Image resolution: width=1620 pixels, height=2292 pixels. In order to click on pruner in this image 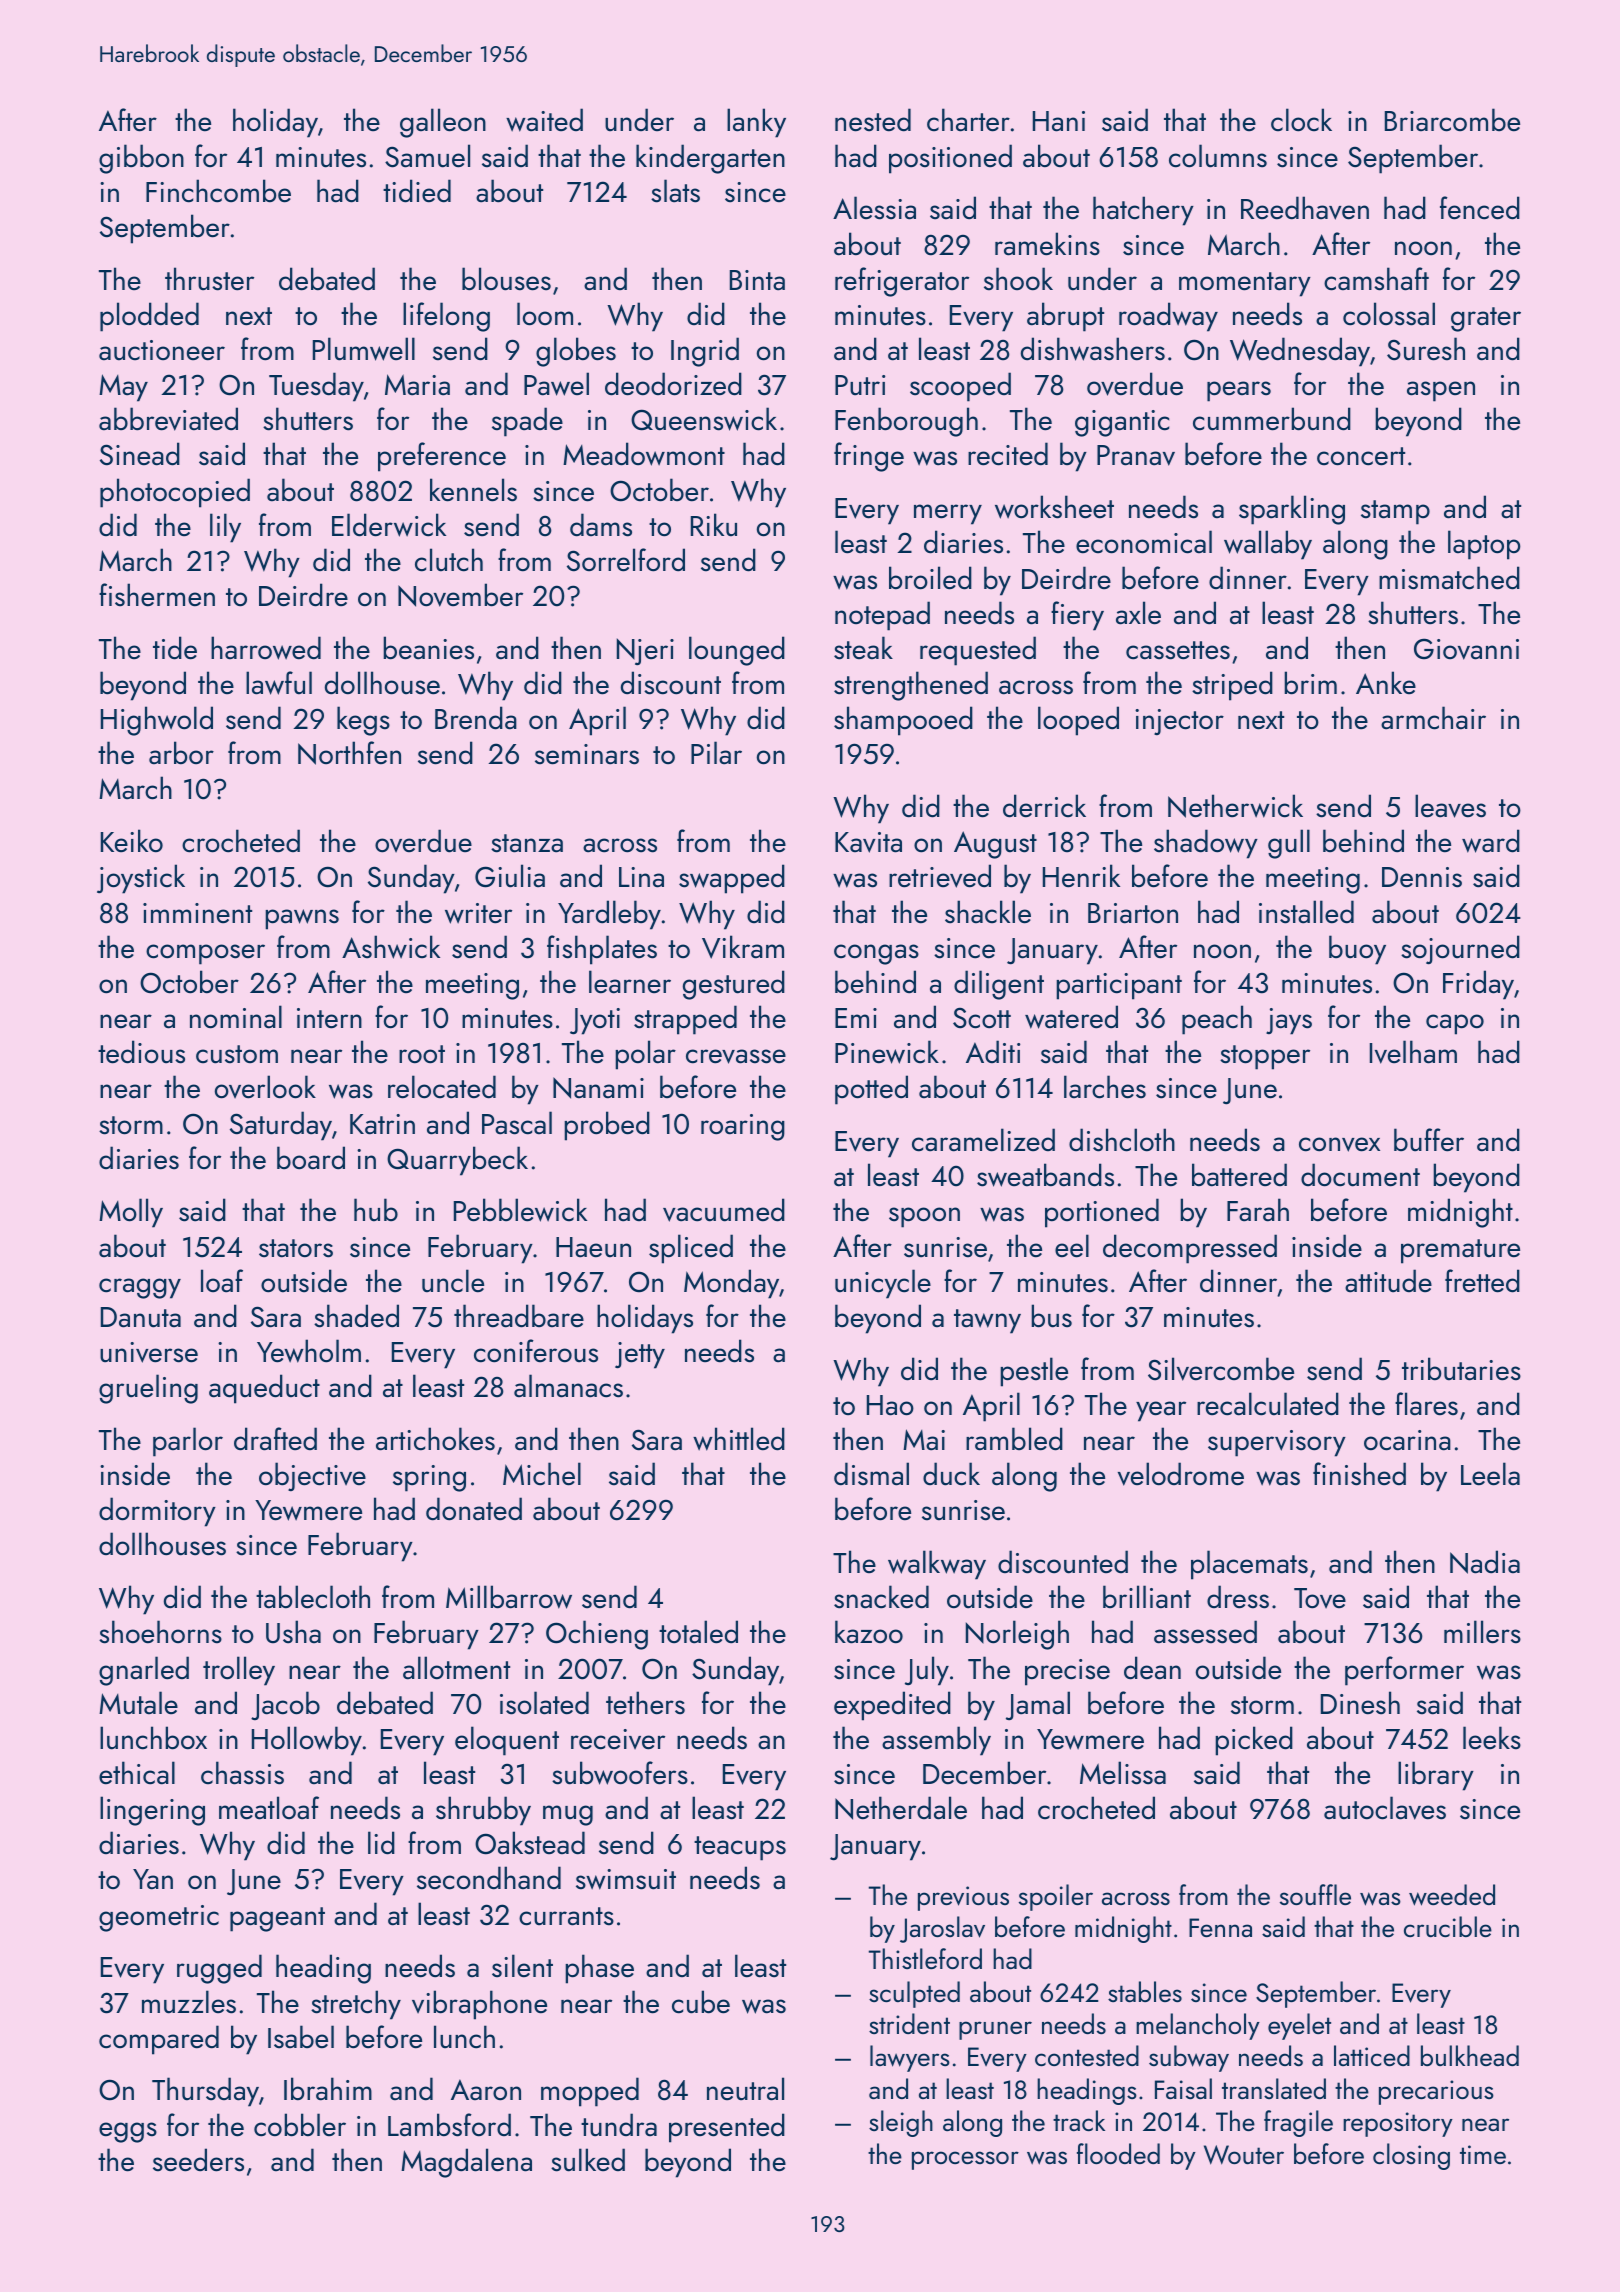, I will do `click(995, 2030)`.
